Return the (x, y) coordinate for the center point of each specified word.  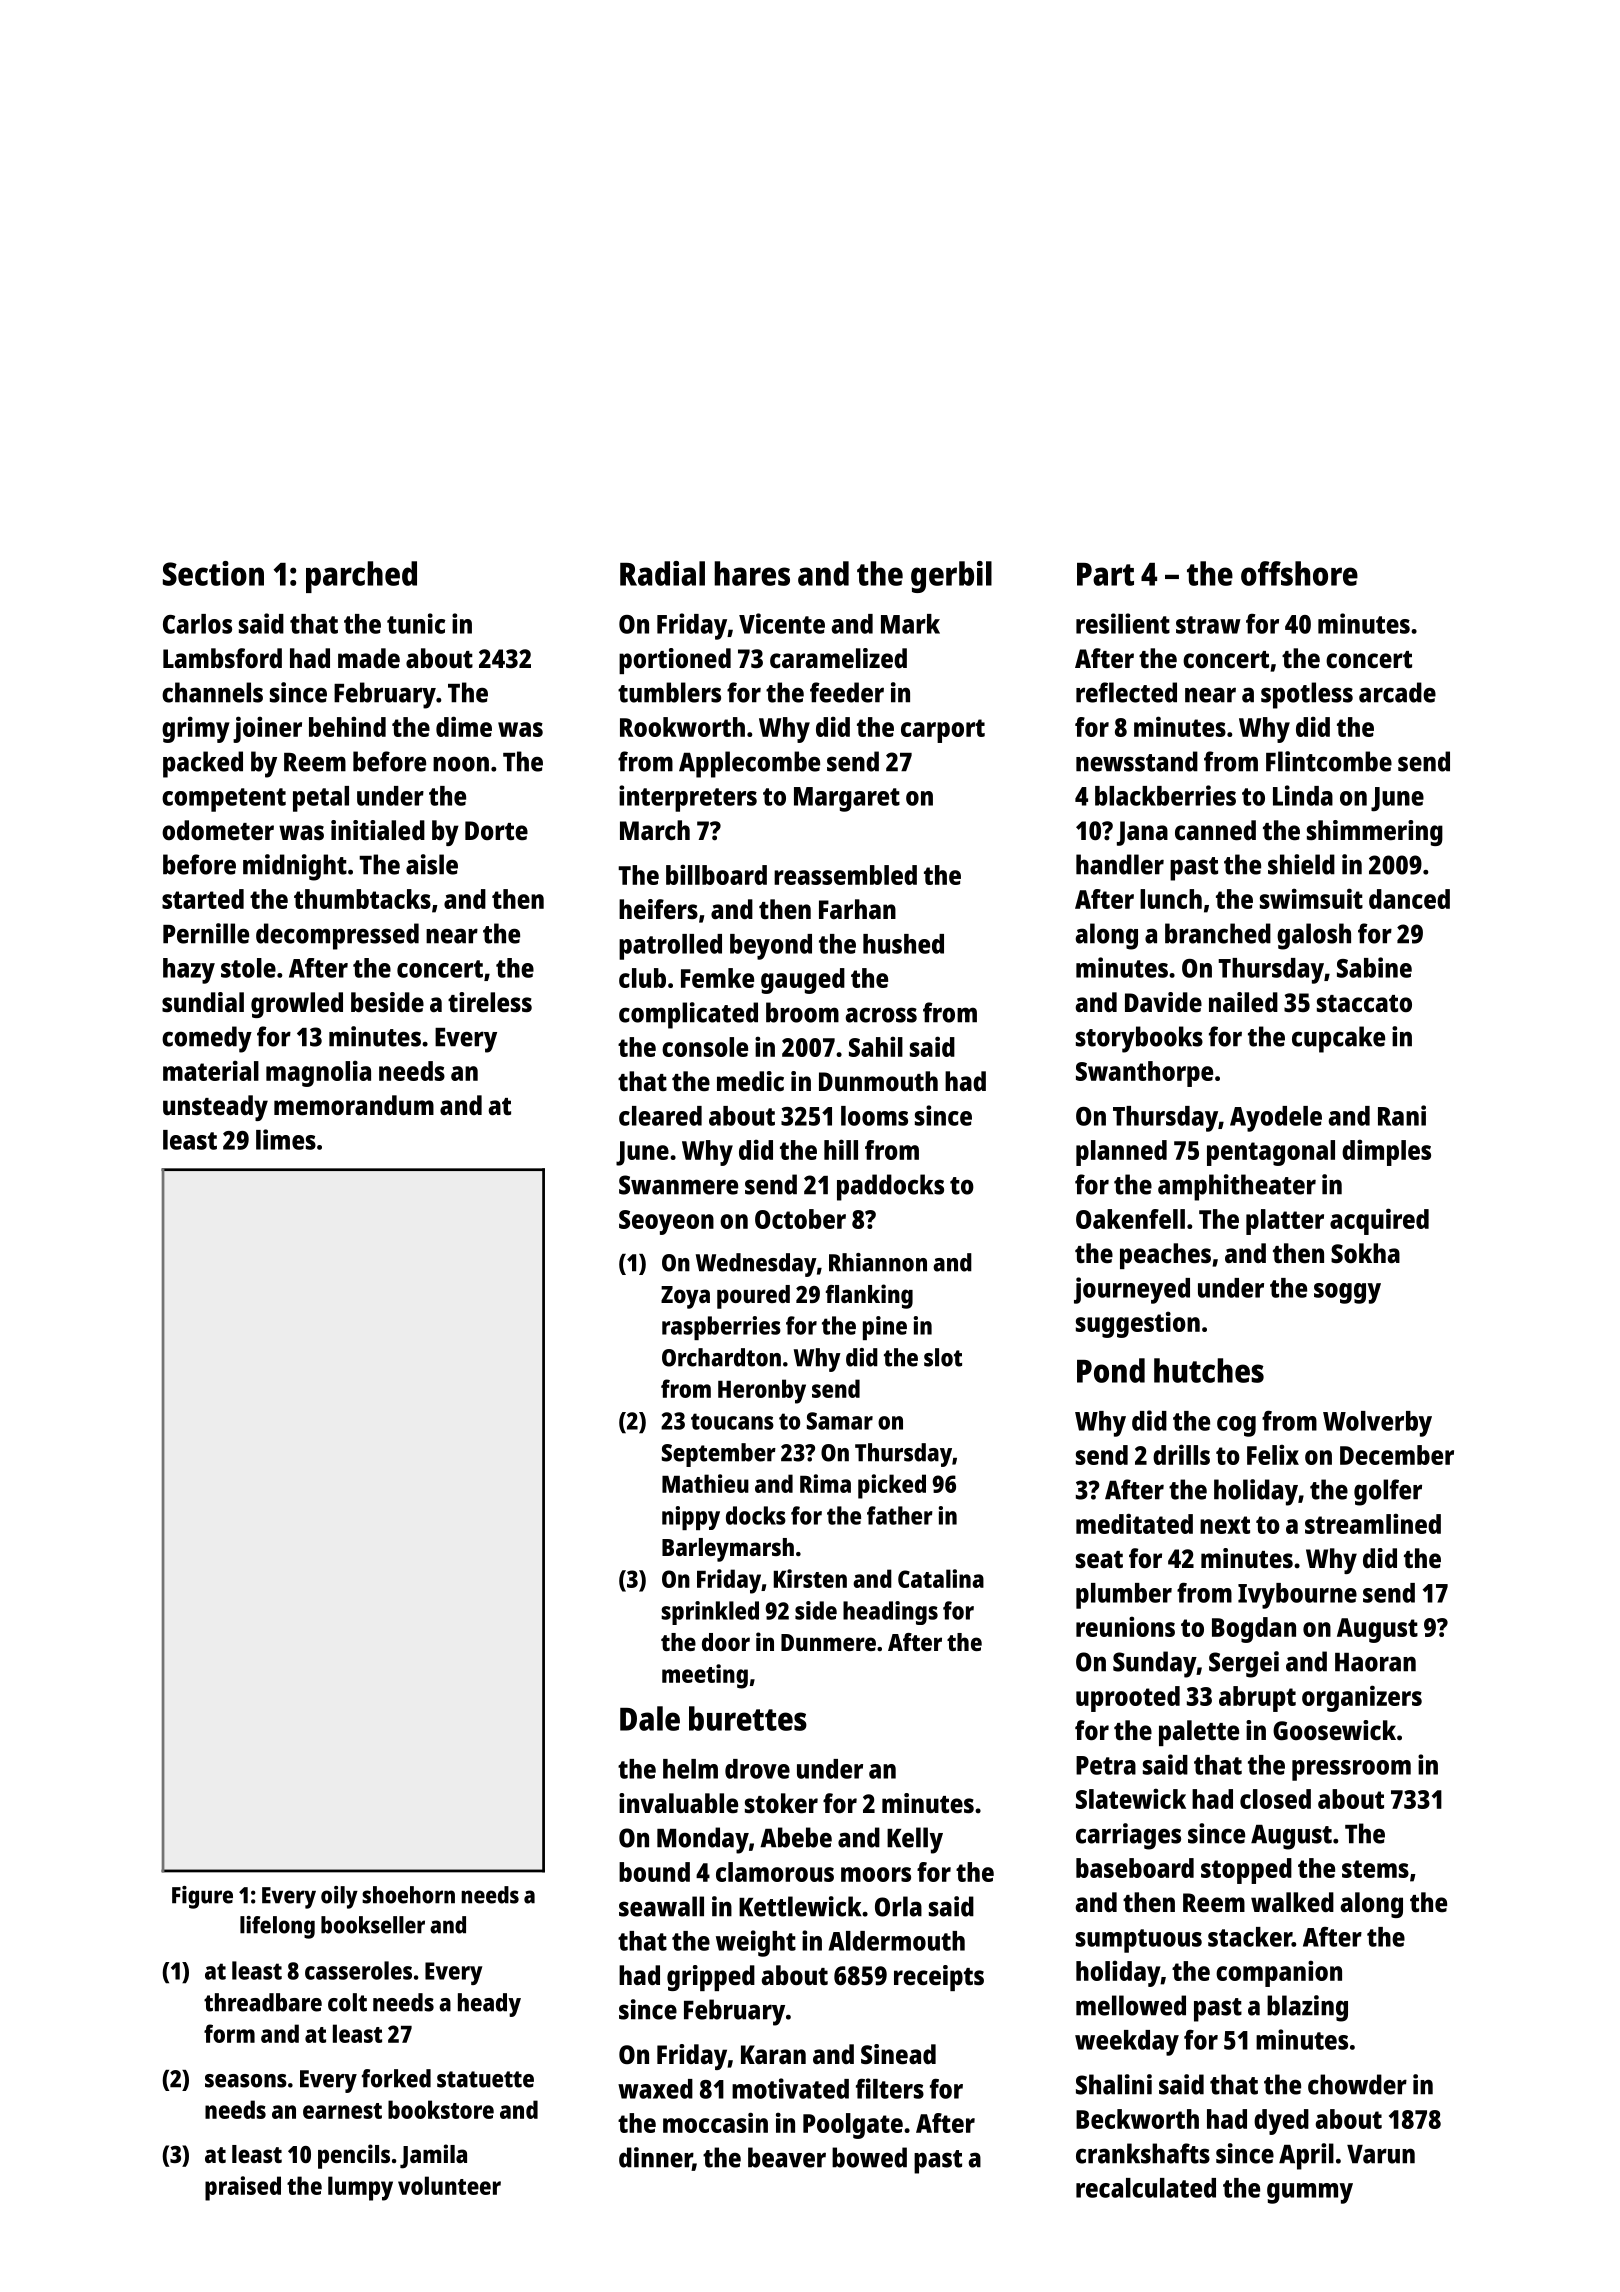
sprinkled (710, 1613)
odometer (218, 830)
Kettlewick (800, 1906)
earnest (342, 2111)
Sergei (1244, 1664)
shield (1301, 864)
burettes (748, 1718)
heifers (658, 909)
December (1397, 1455)
